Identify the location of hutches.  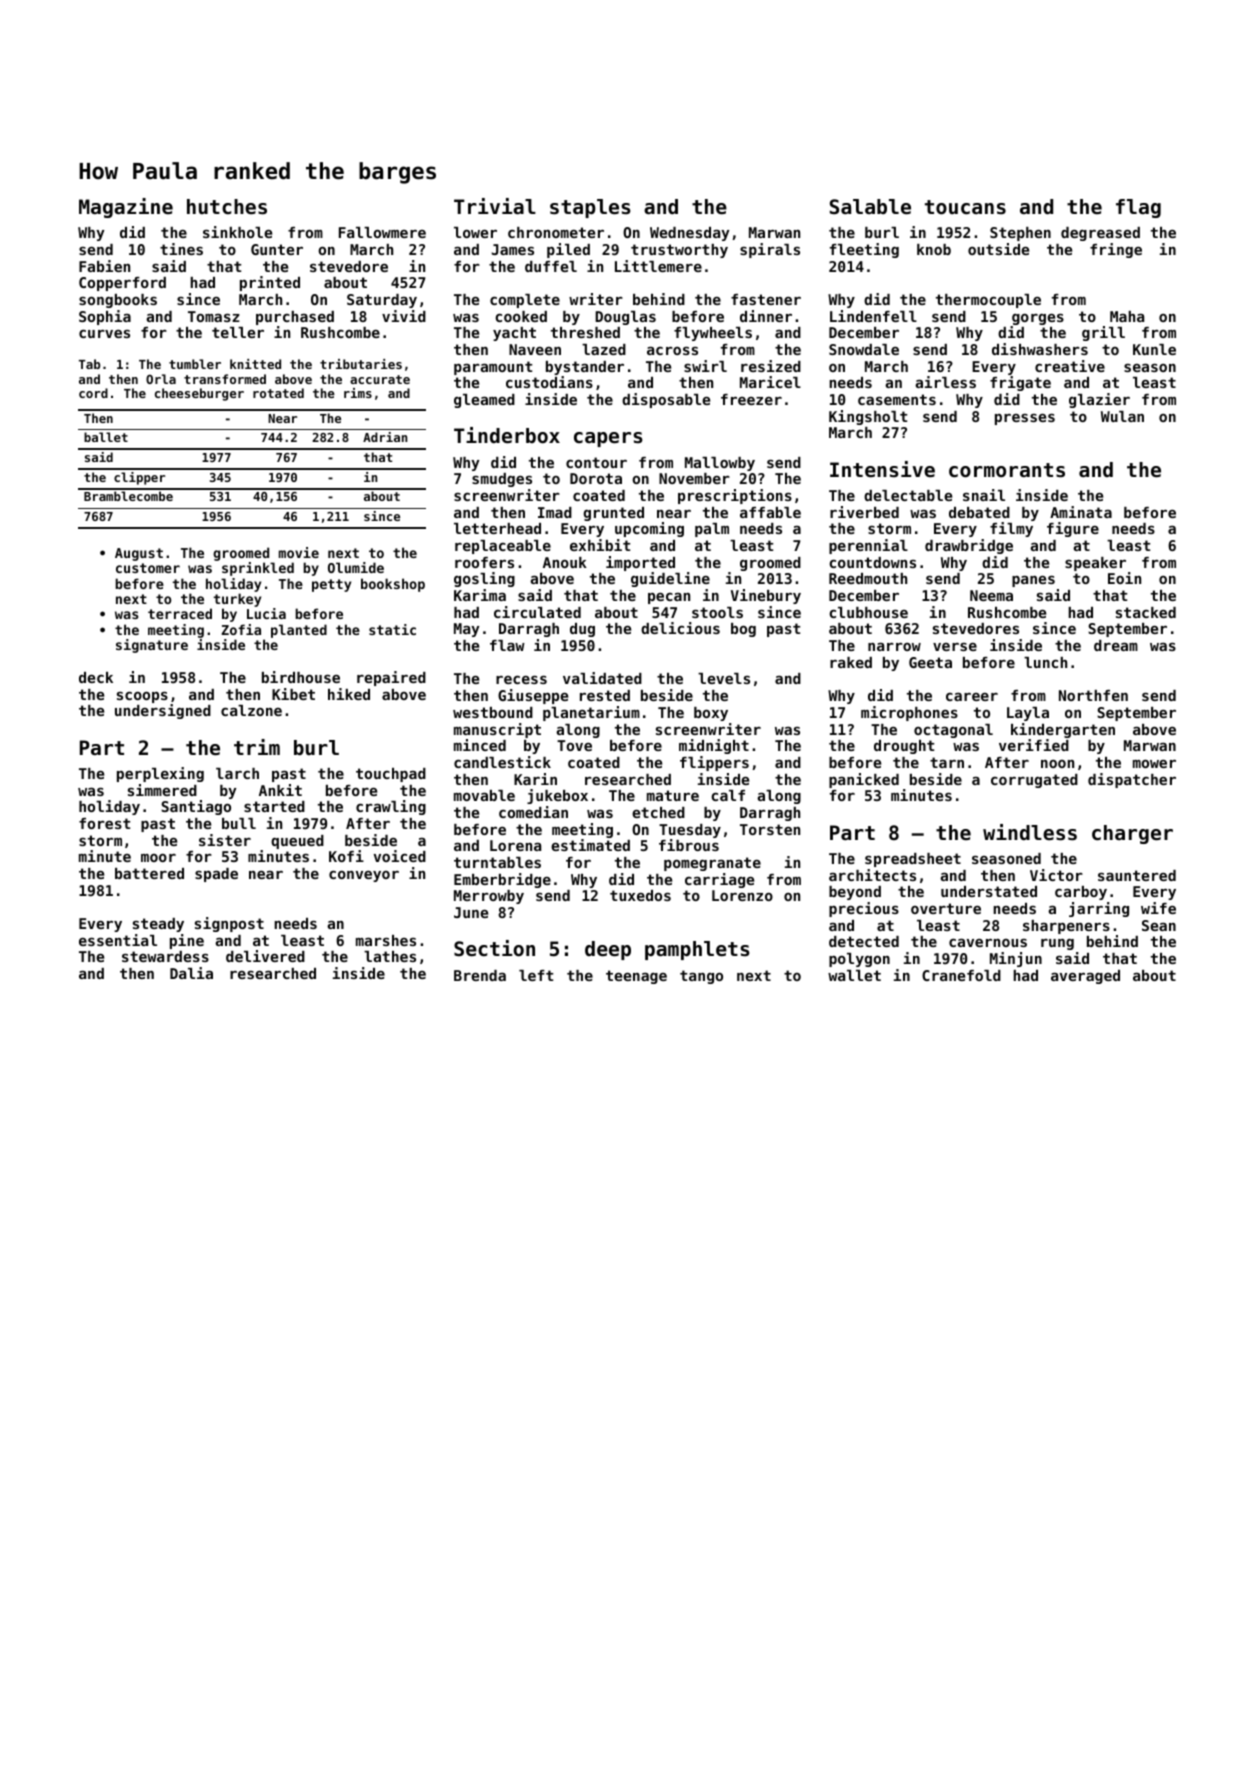
(227, 207).
